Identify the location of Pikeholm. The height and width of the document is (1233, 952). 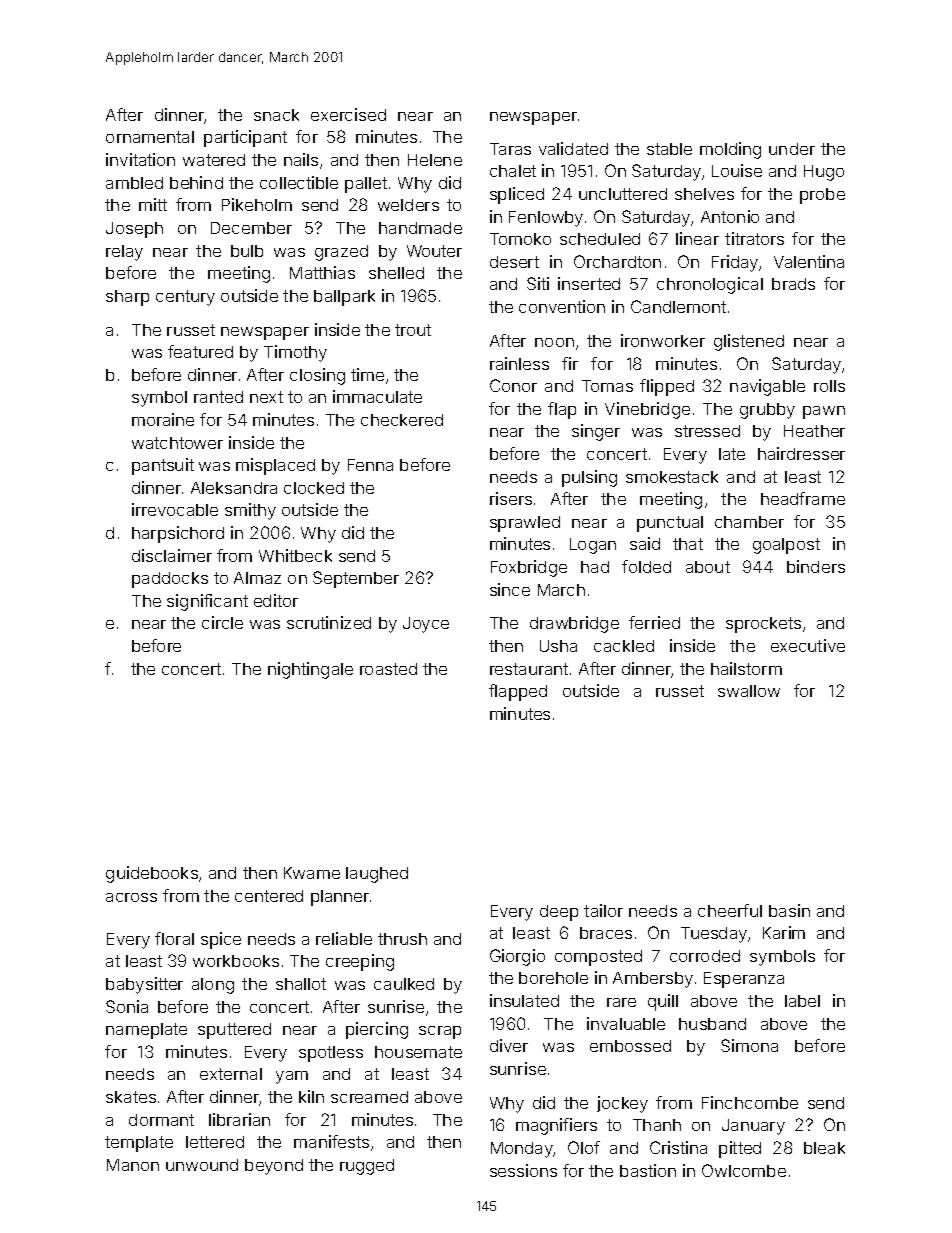
(257, 204).
